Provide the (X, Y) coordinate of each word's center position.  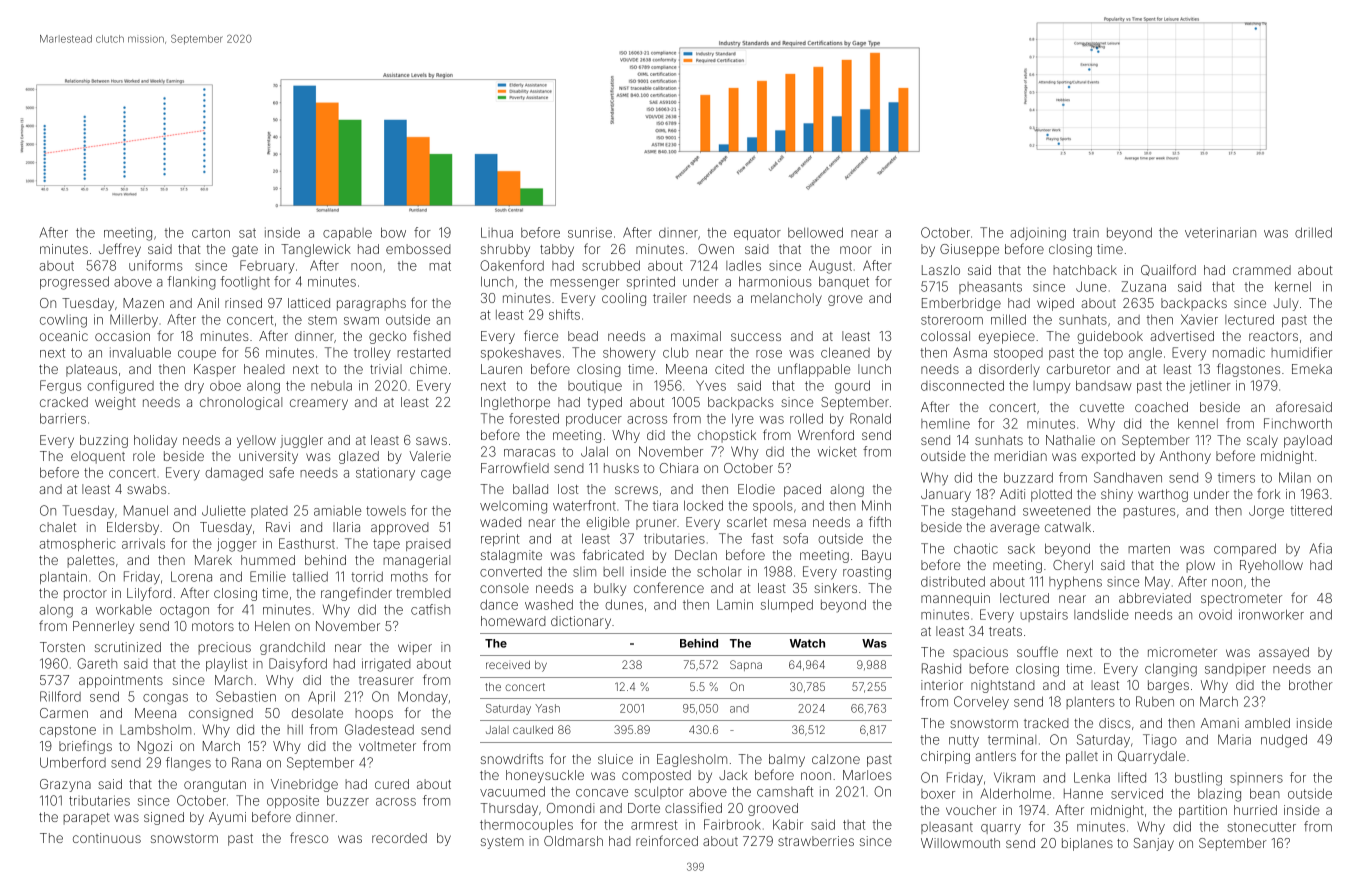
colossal (945, 336)
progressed (74, 283)
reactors (1273, 336)
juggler (301, 441)
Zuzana (1144, 286)
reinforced (667, 840)
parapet (86, 819)
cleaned (845, 352)
